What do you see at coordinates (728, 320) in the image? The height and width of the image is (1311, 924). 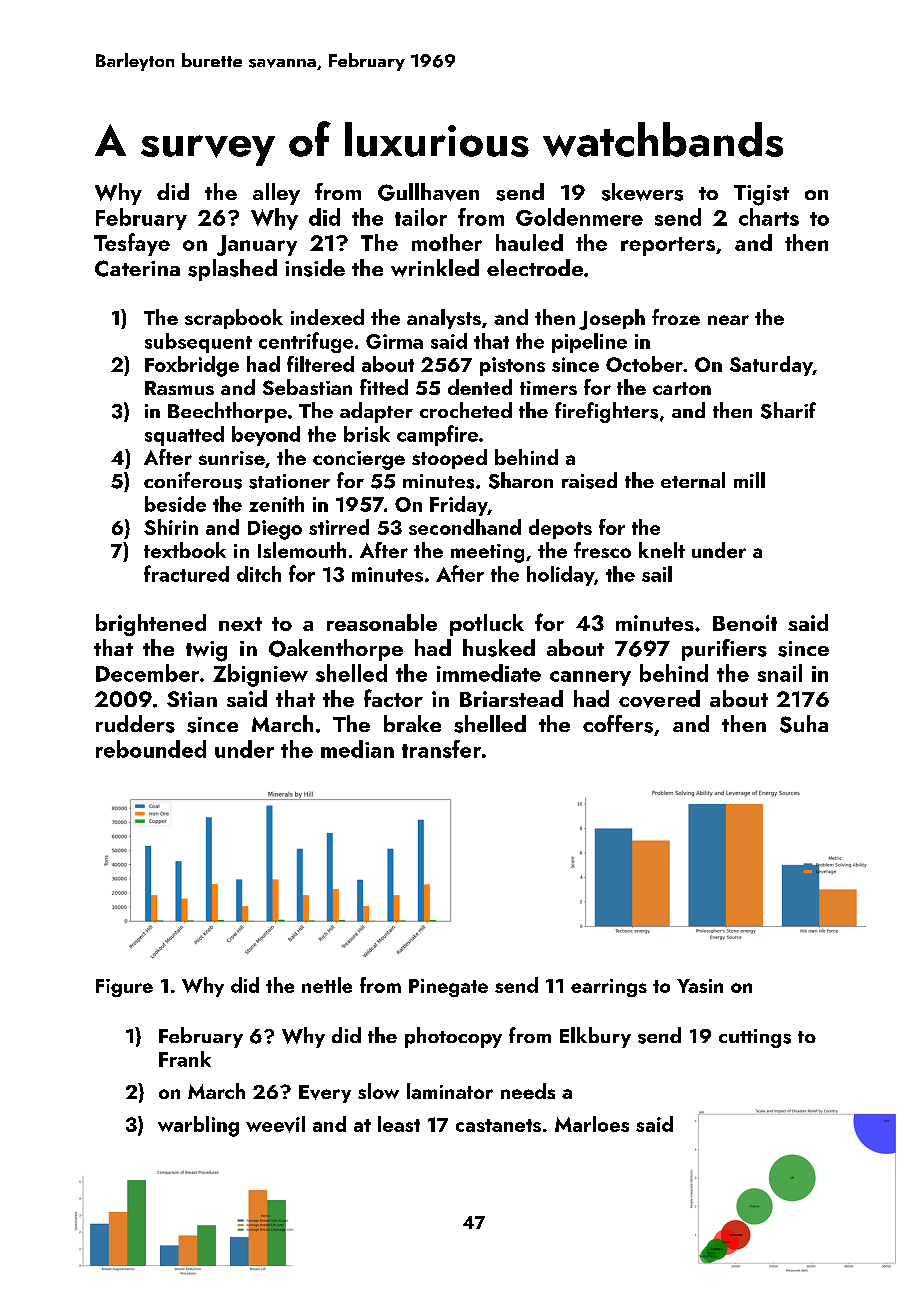 I see `near` at bounding box center [728, 320].
